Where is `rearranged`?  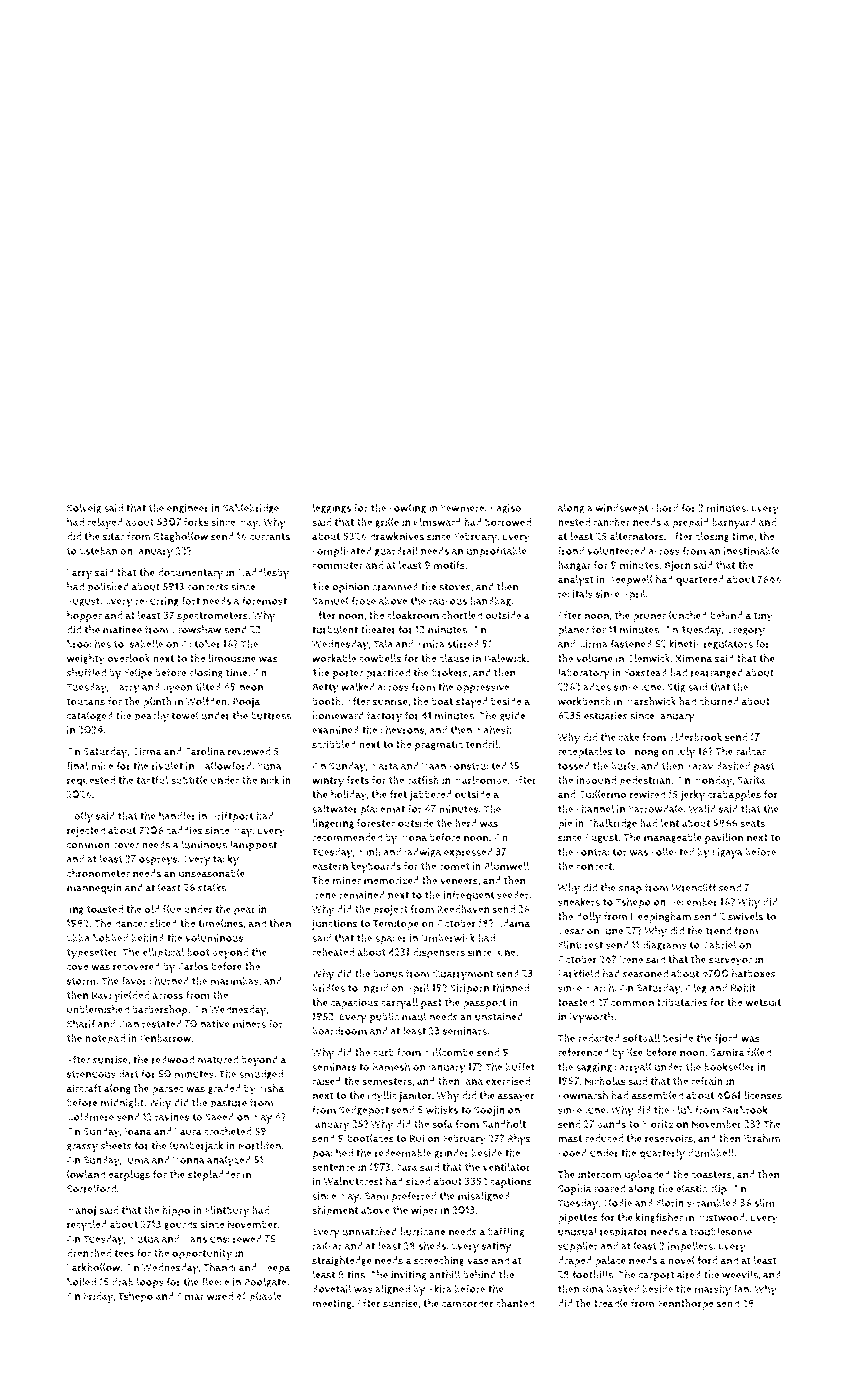
rearranged is located at coordinates (717, 673).
